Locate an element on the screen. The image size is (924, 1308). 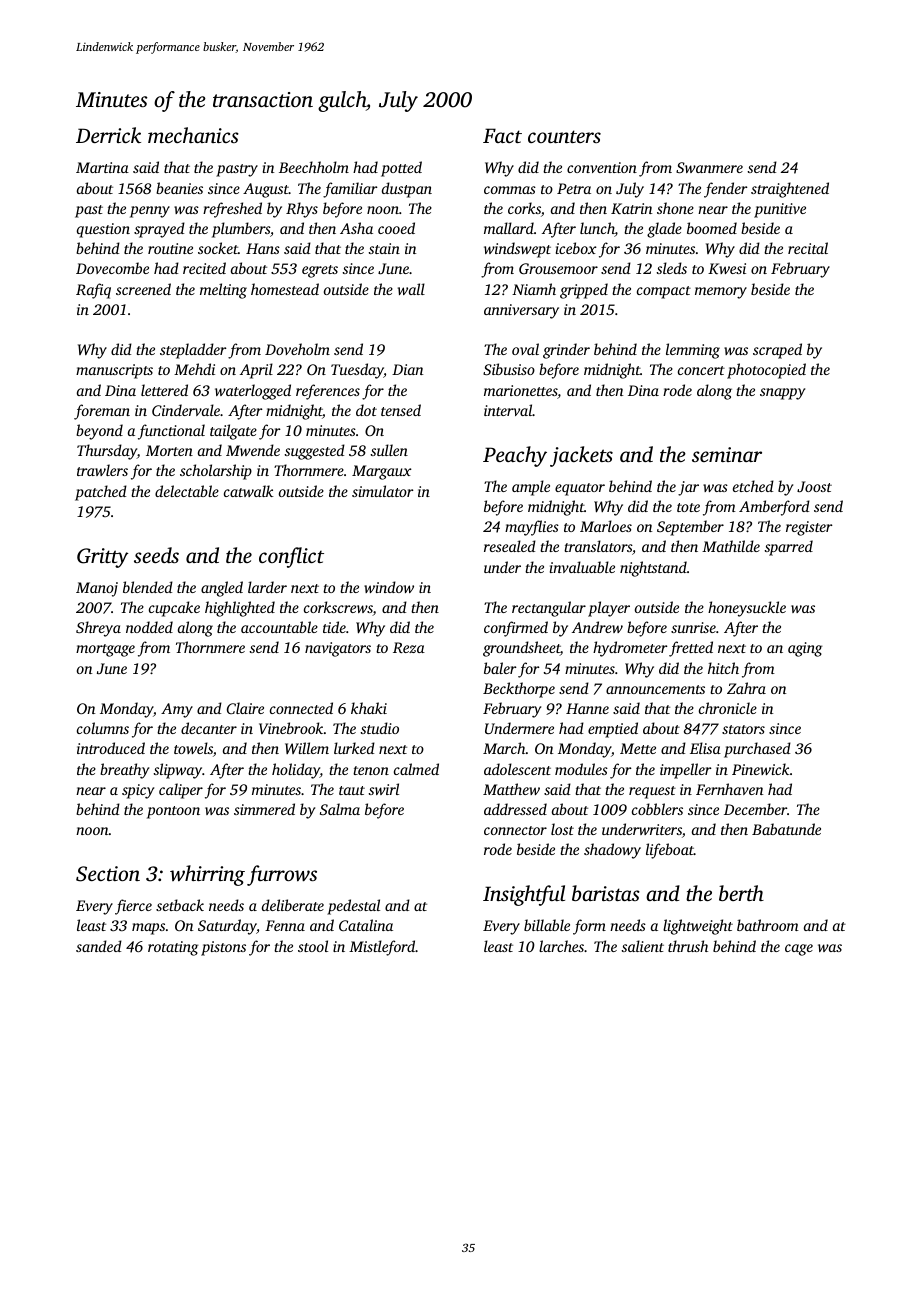
pistons is located at coordinates (223, 948).
